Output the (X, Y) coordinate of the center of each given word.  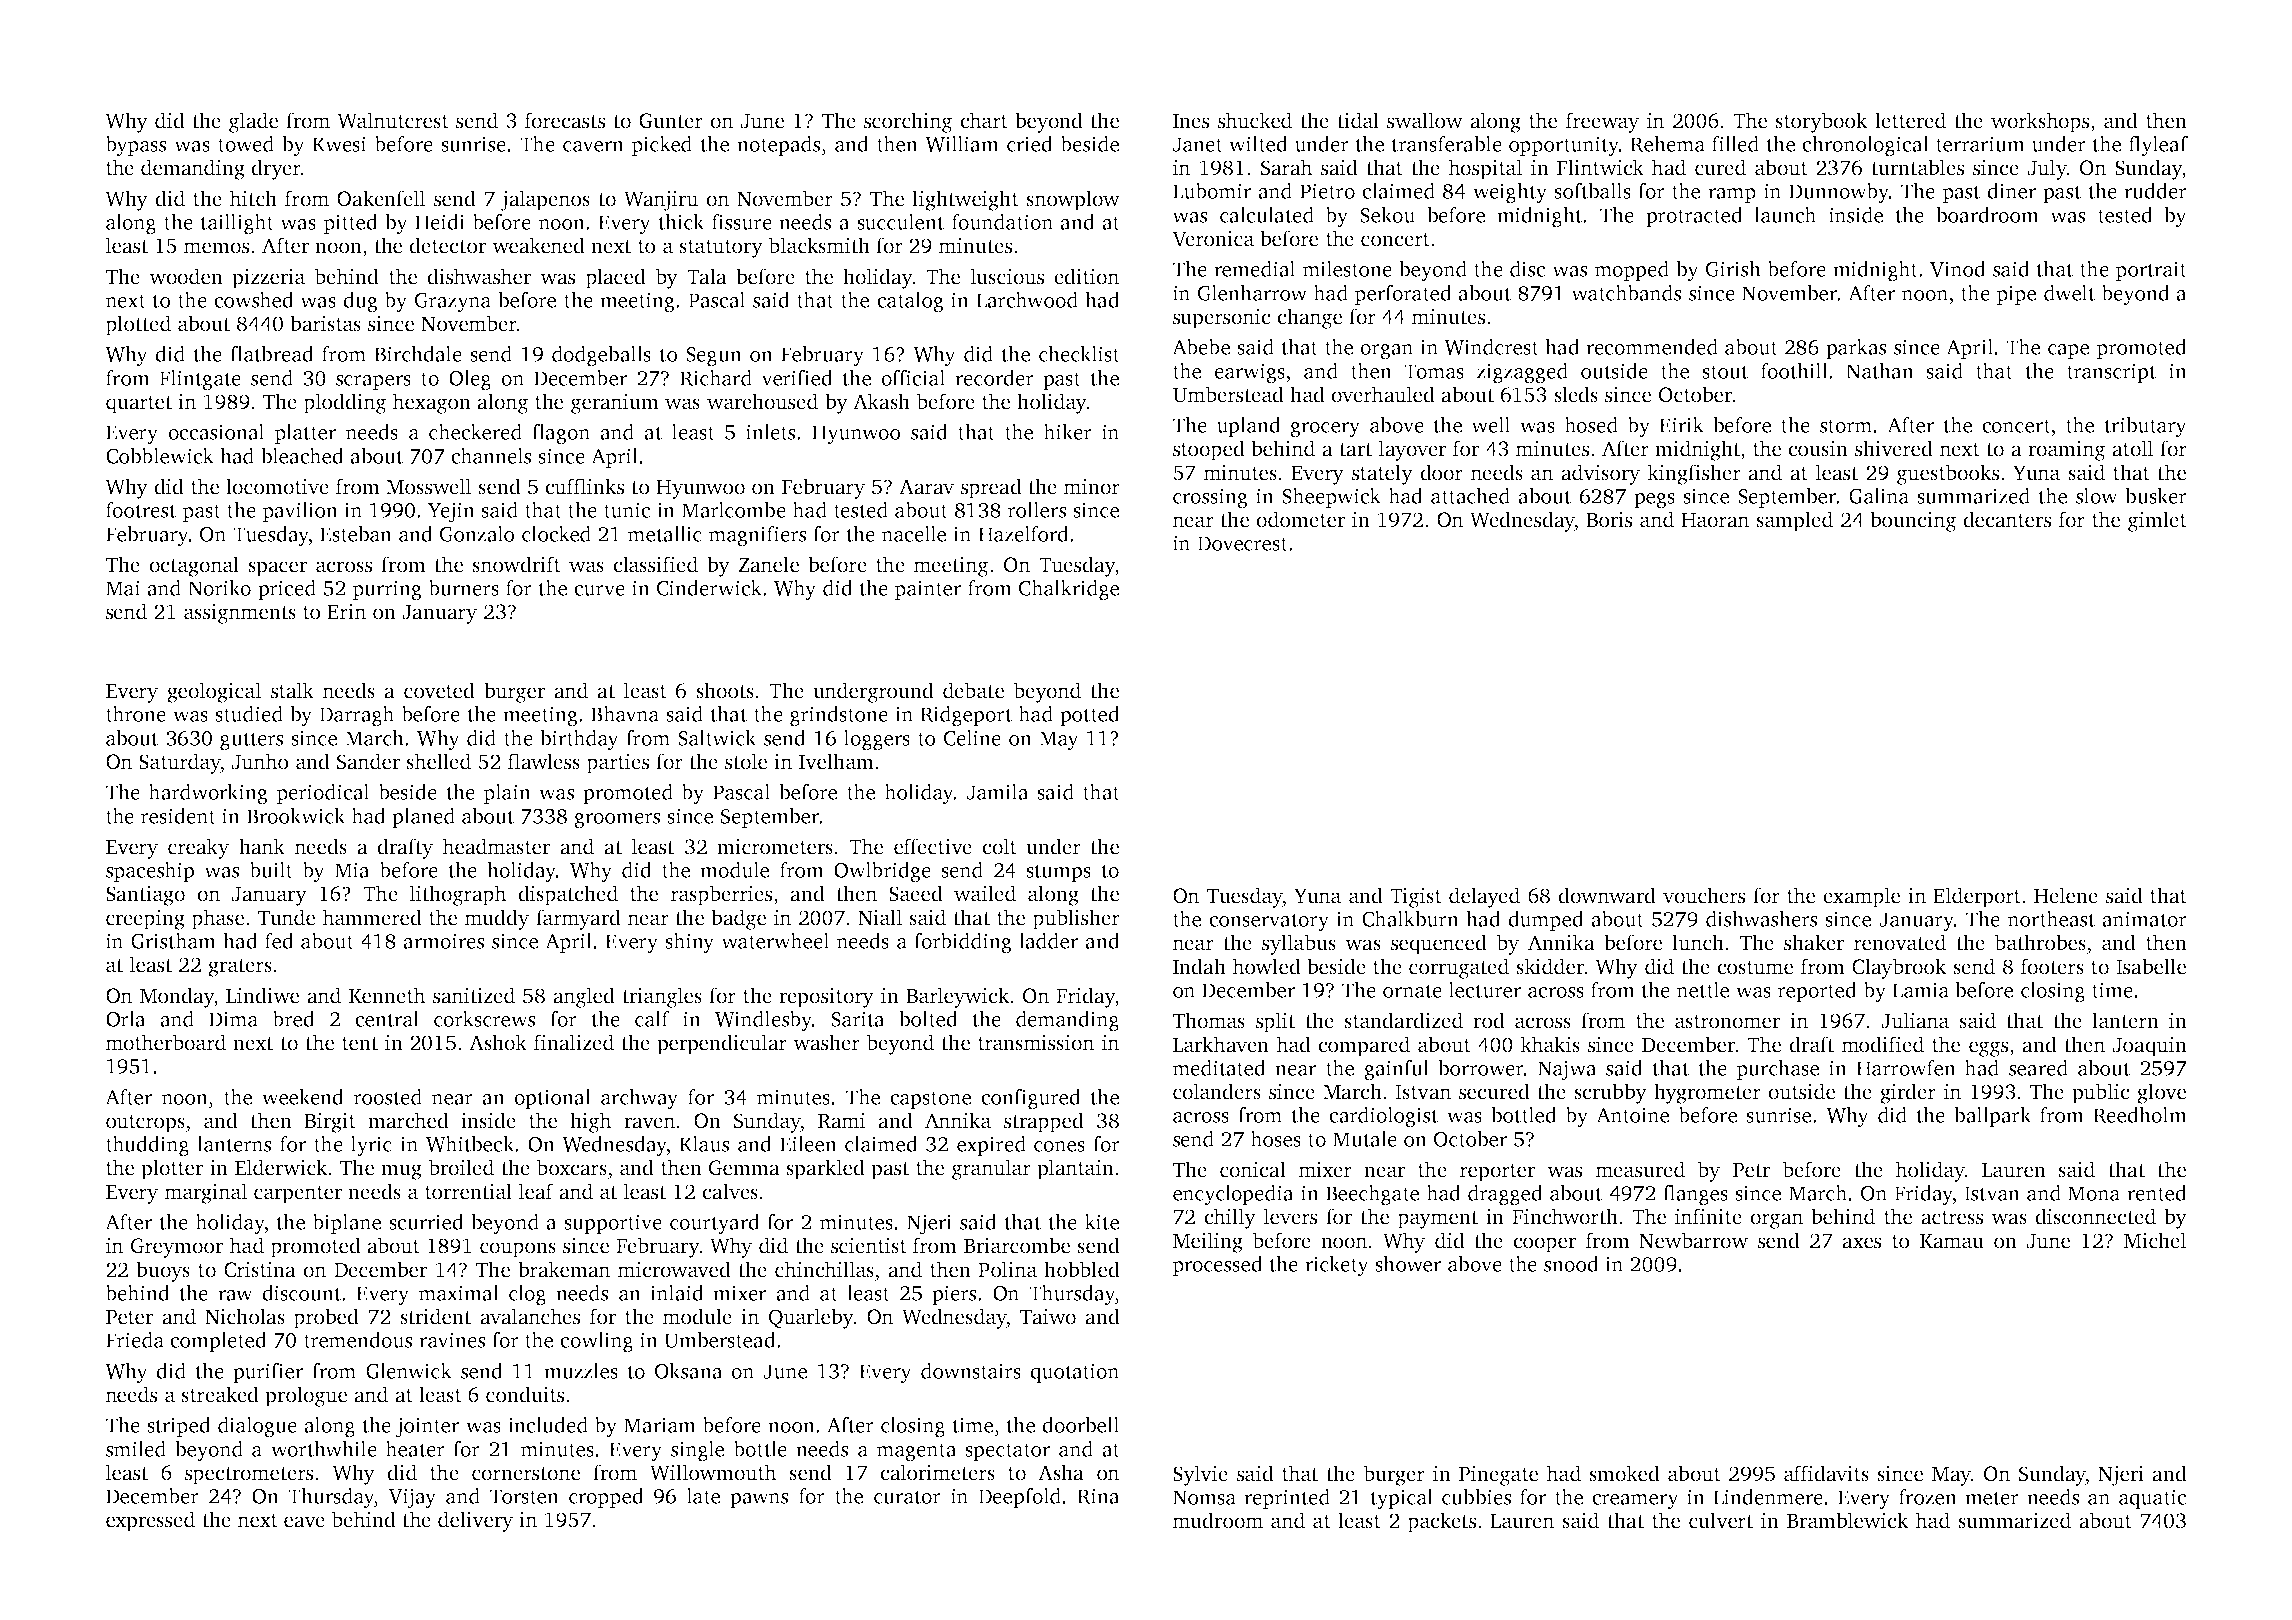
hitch (253, 198)
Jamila (998, 792)
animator (2144, 919)
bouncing (1913, 521)
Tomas (1434, 371)
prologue (306, 1396)
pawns (759, 1500)
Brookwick (296, 816)
